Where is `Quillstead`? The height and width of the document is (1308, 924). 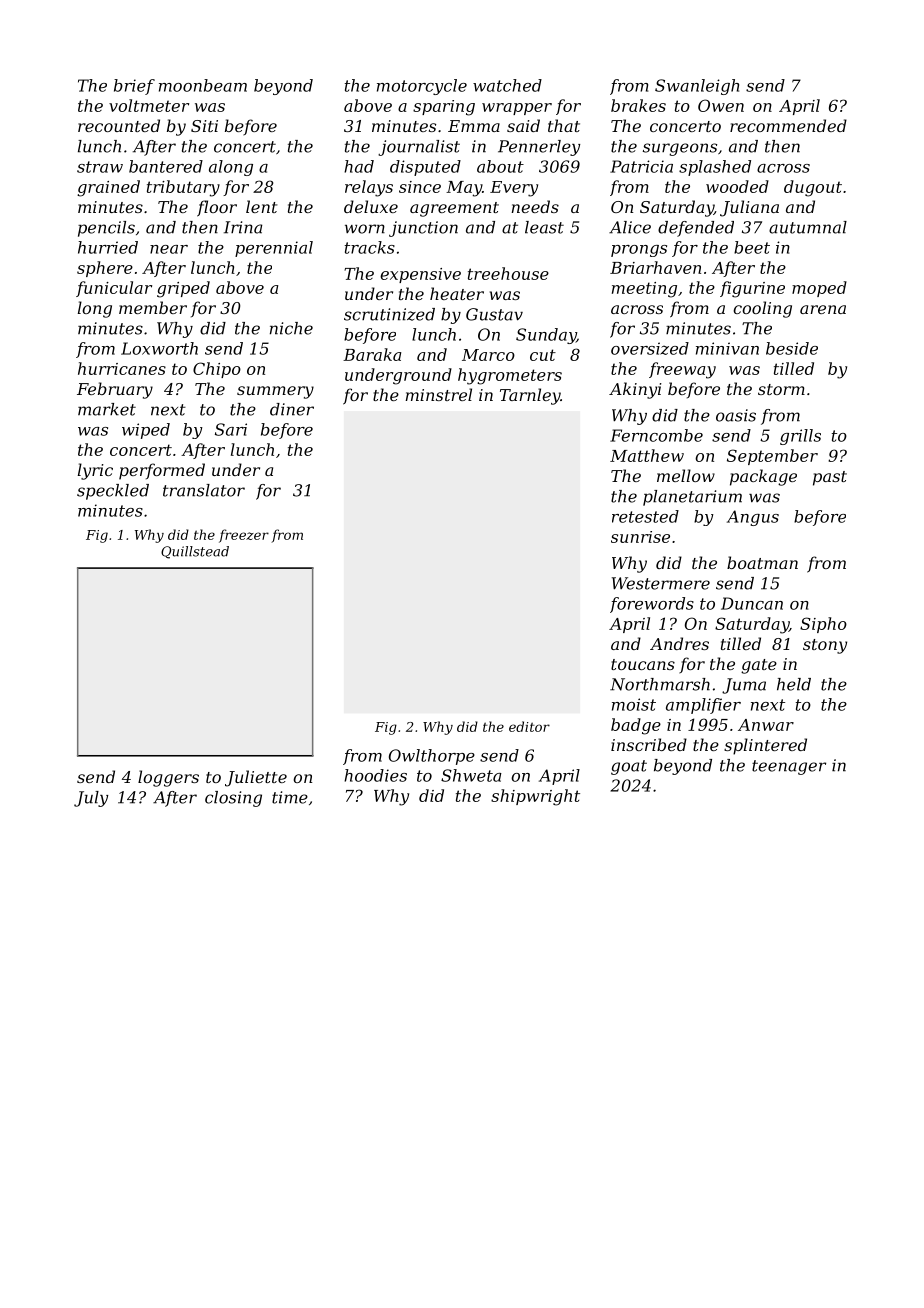 Quillstead is located at coordinates (195, 552).
